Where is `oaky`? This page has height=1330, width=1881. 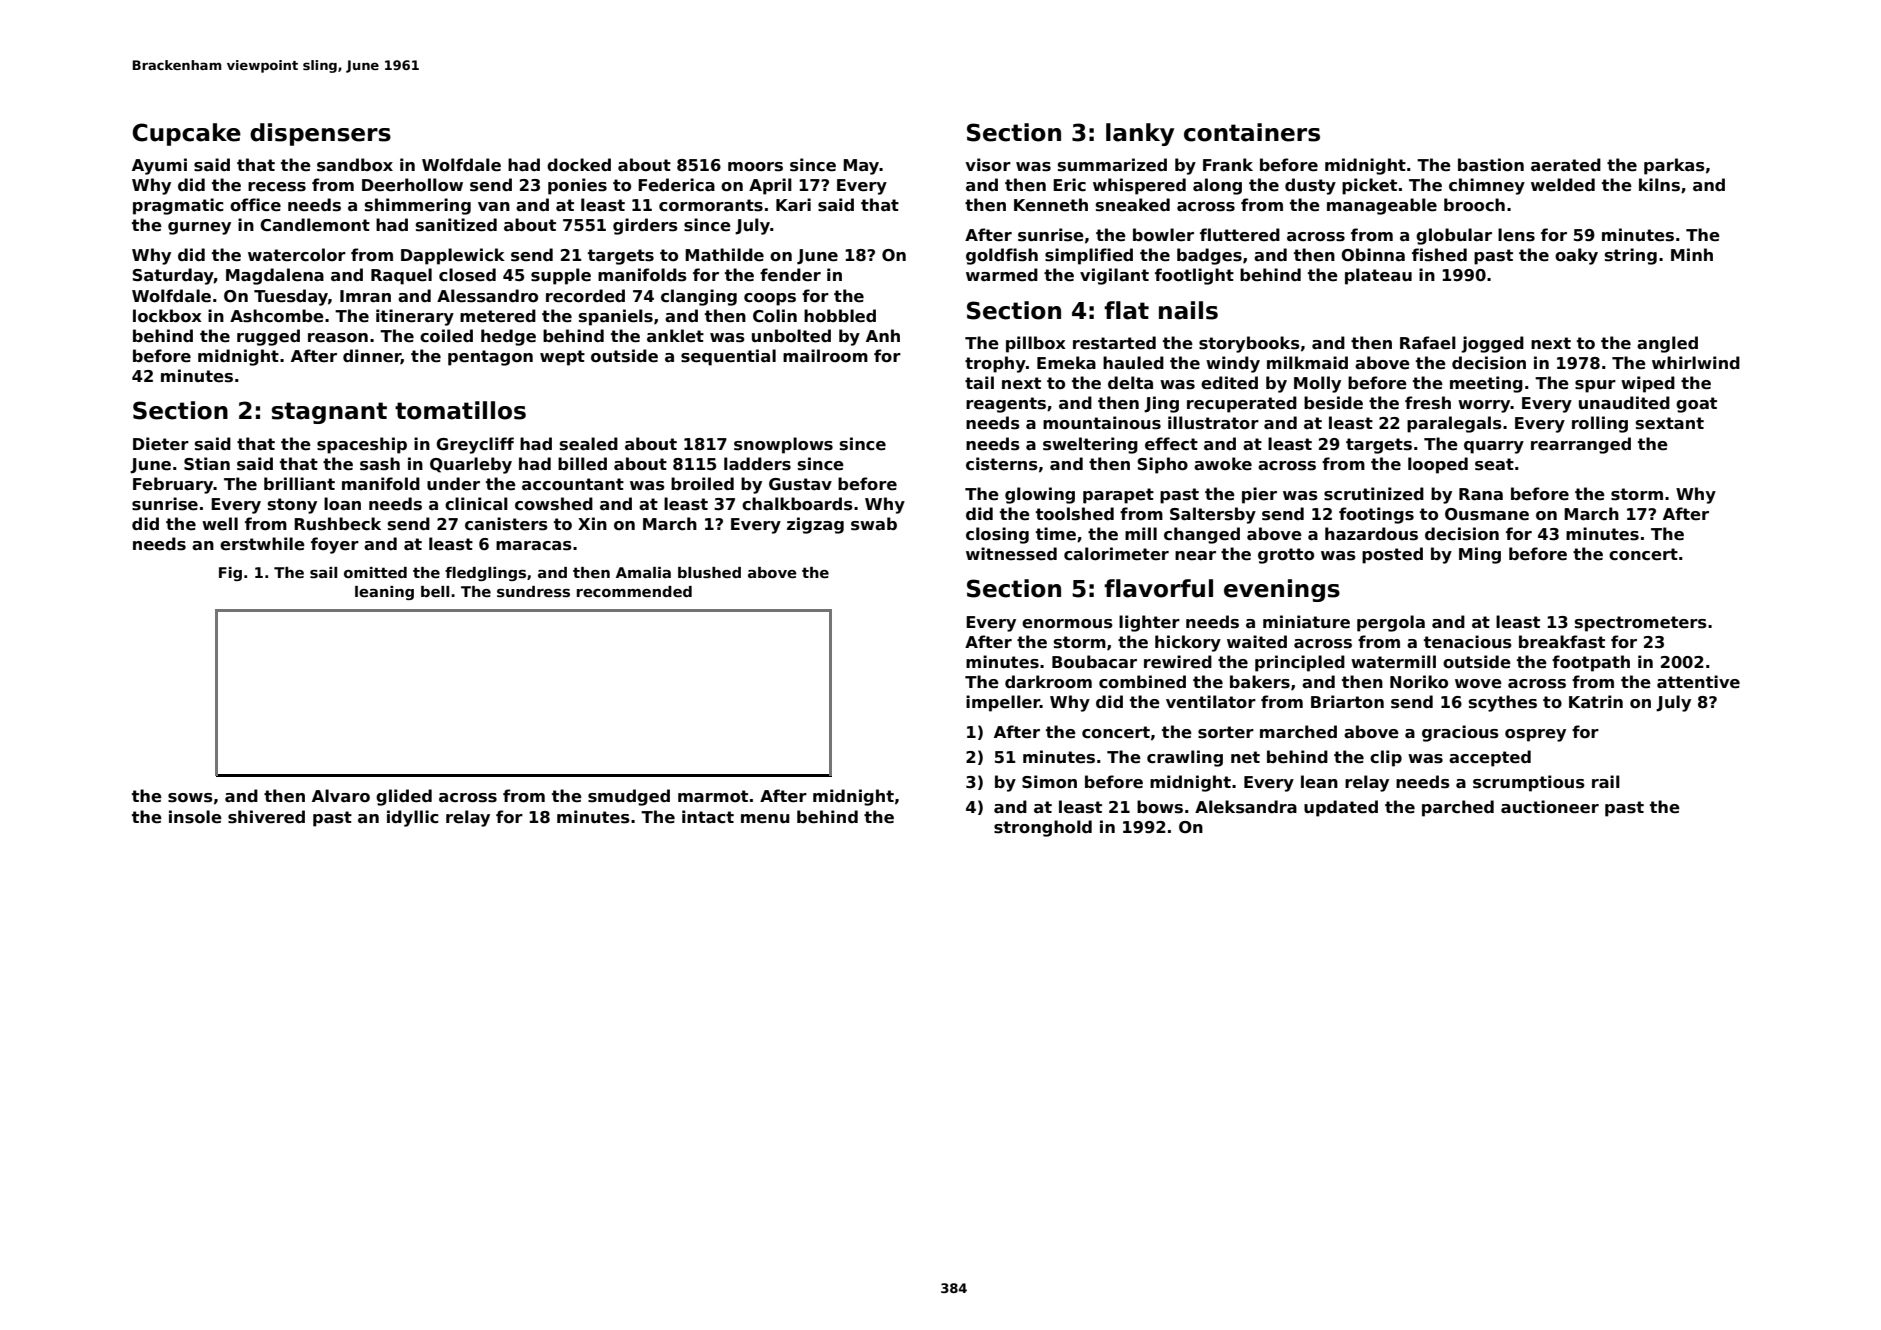 oaky is located at coordinates (1576, 256).
